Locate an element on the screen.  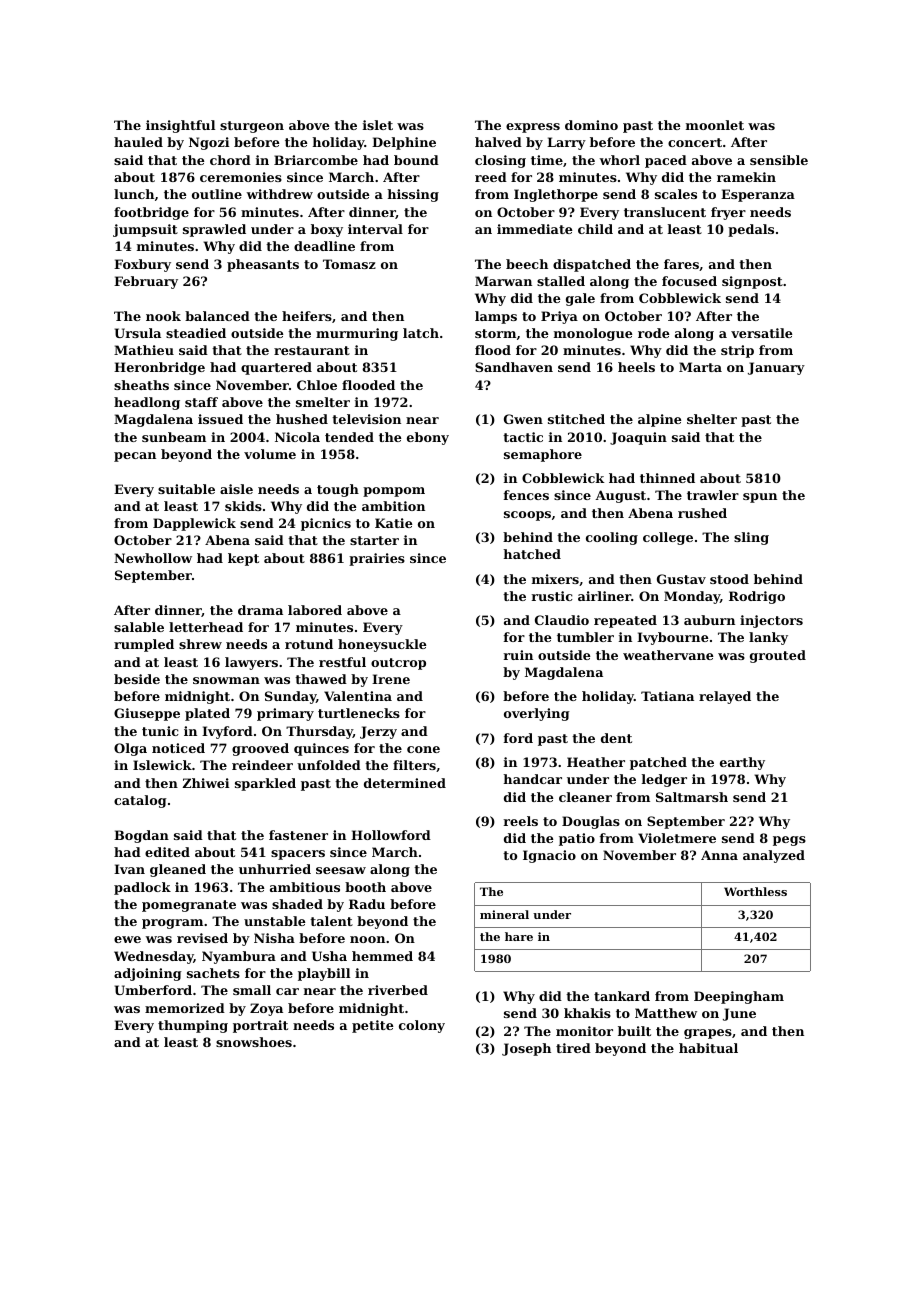
fryer is located at coordinates (728, 213).
